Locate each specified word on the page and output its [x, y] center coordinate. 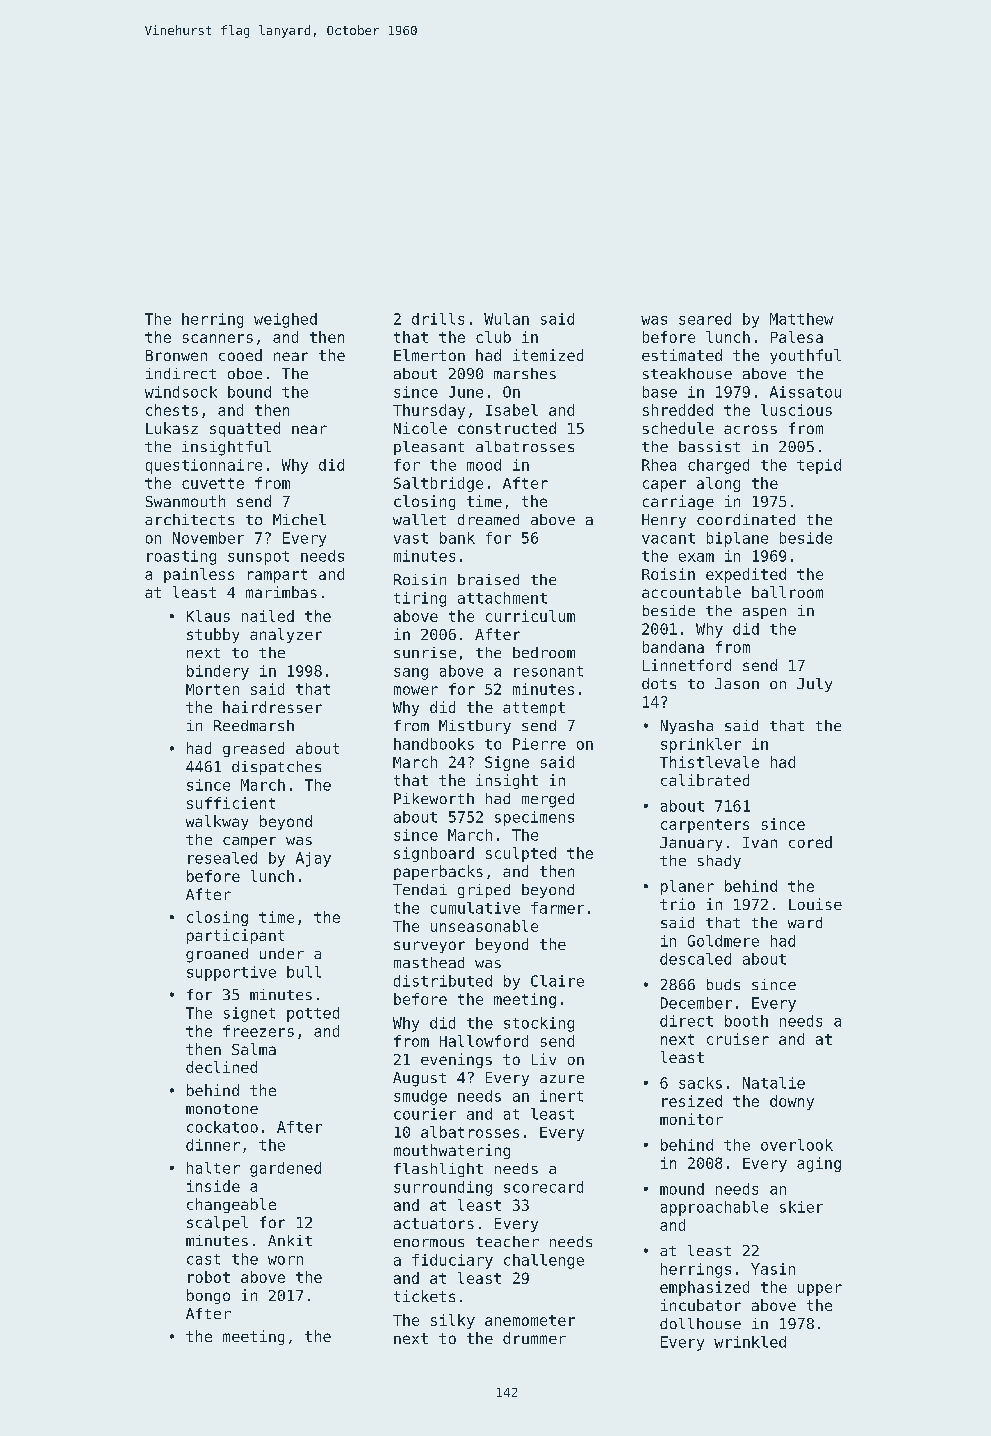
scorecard [543, 1187]
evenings [456, 1060]
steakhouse [687, 373]
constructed [507, 428]
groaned [217, 955]
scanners [218, 338]
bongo [208, 1296]
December [696, 1003]
